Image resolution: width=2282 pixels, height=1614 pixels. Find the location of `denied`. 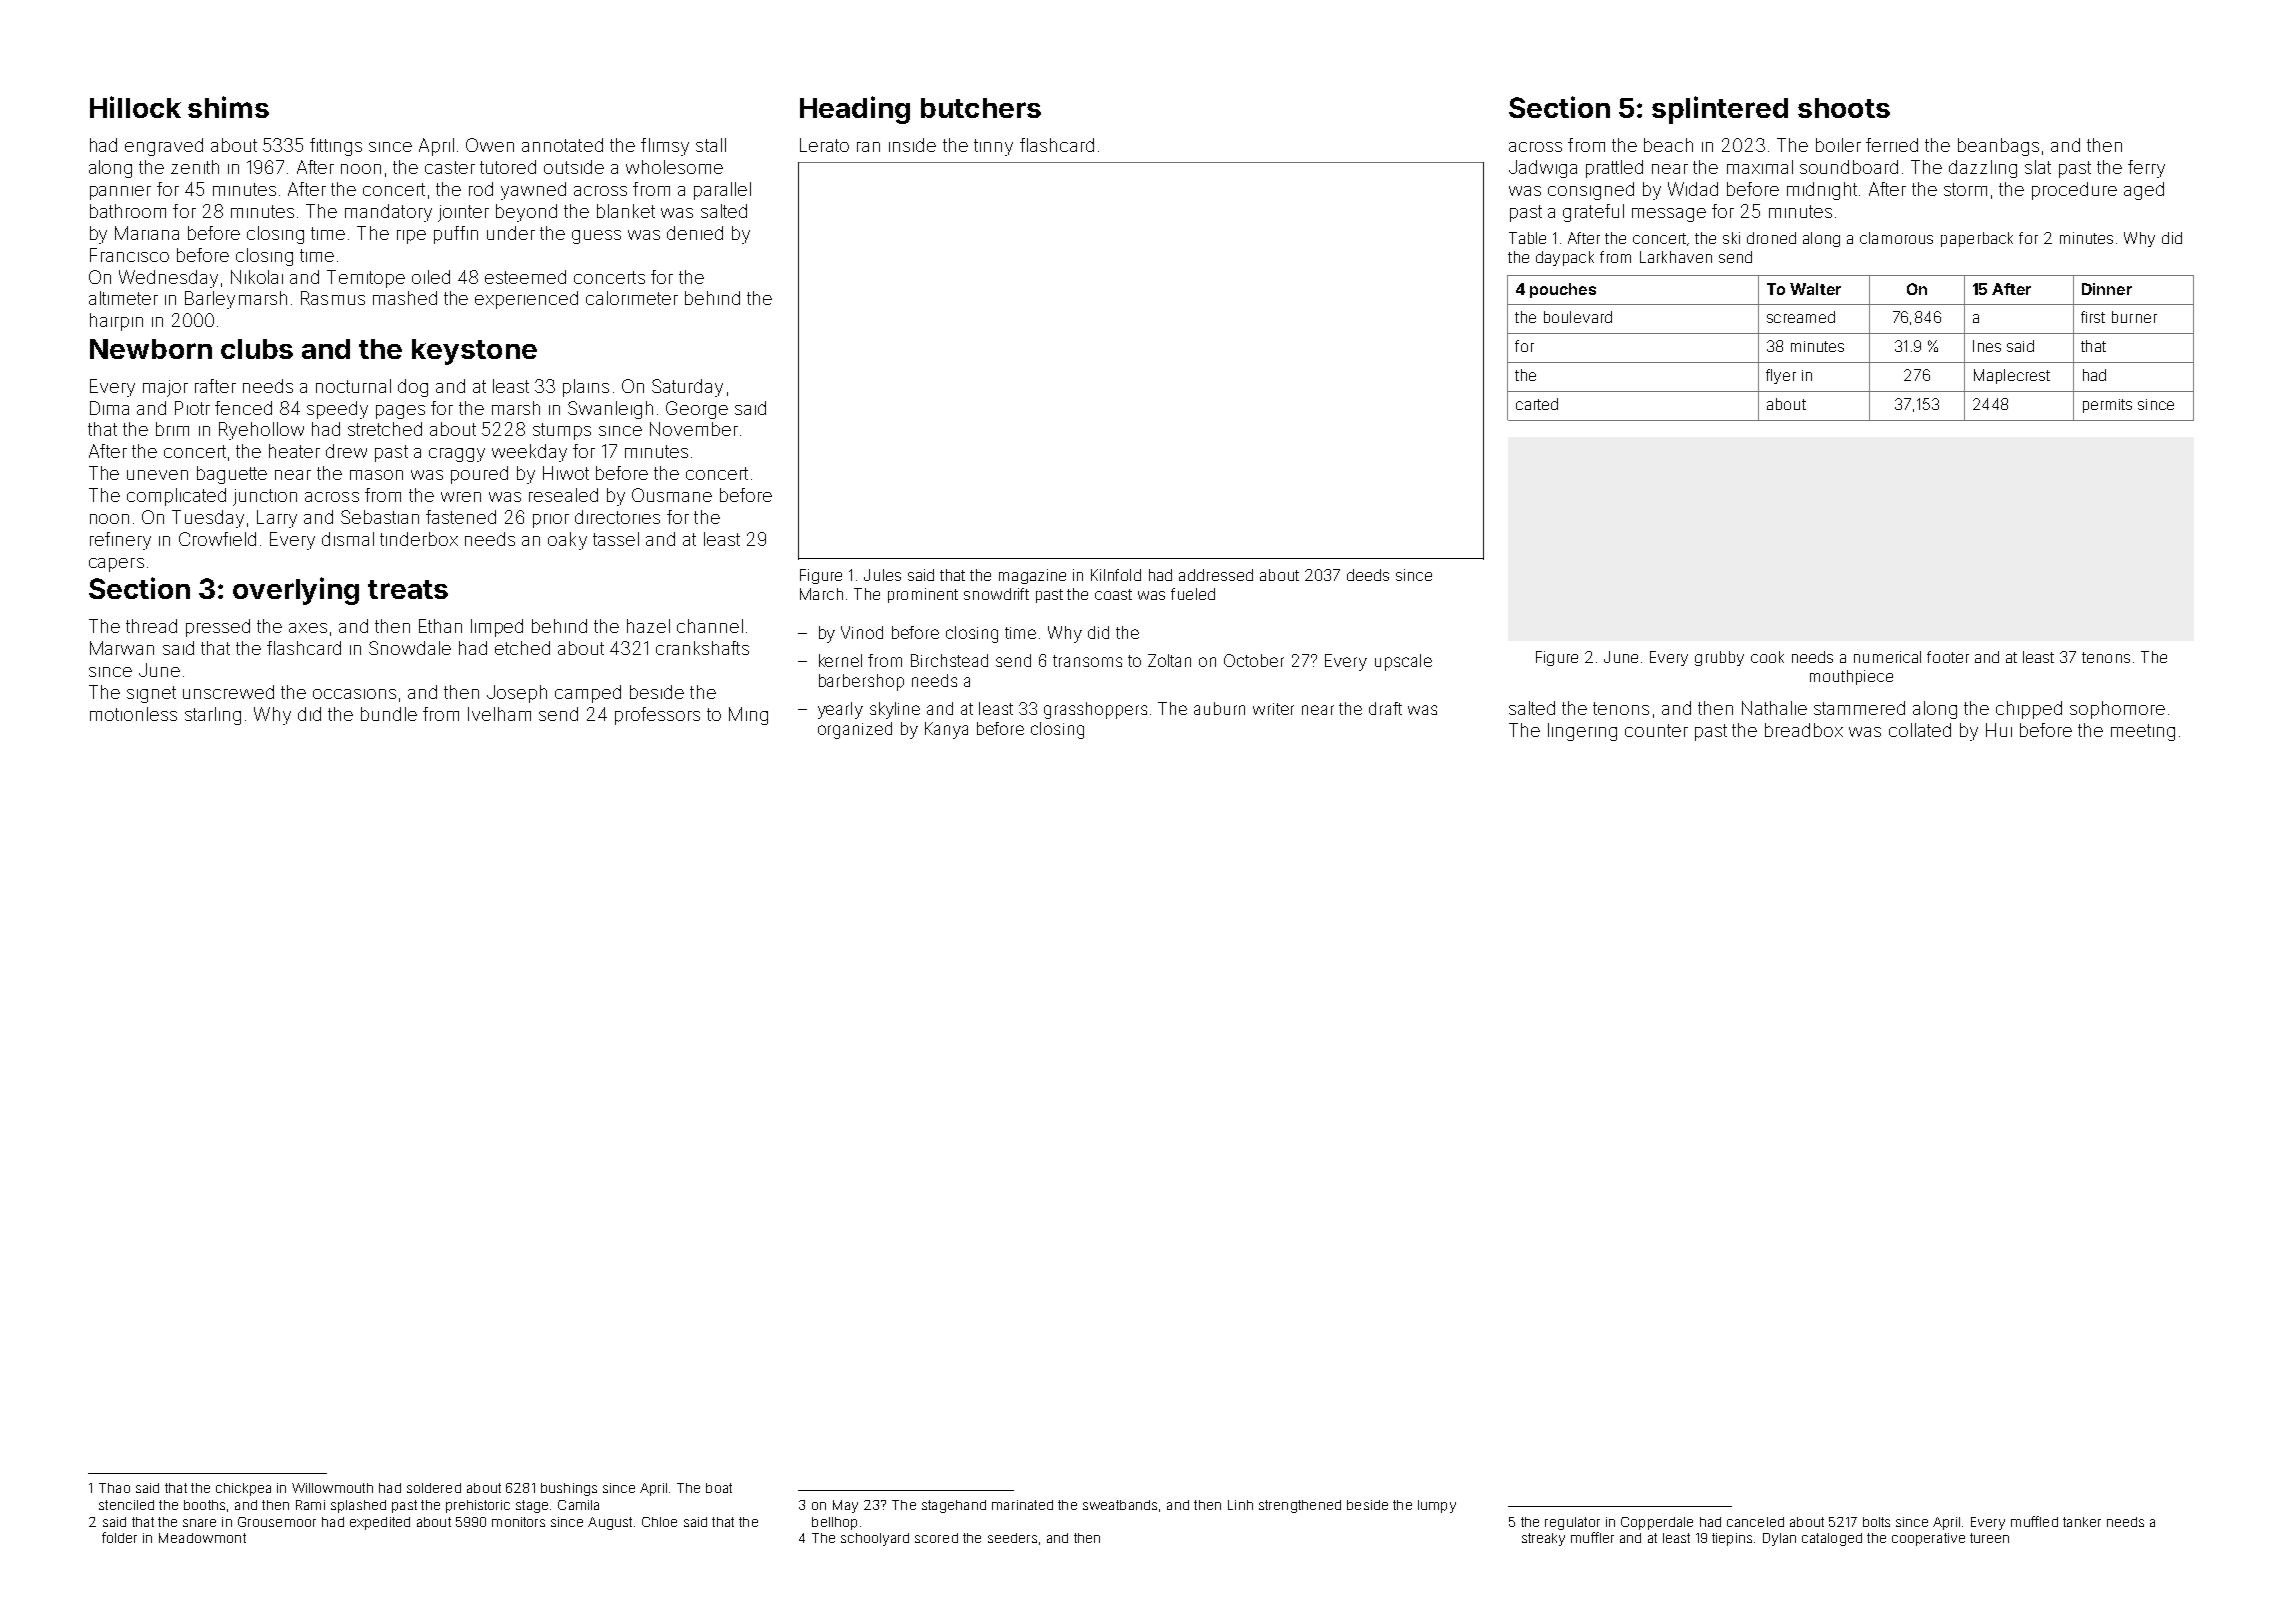

denied is located at coordinates (695, 233).
